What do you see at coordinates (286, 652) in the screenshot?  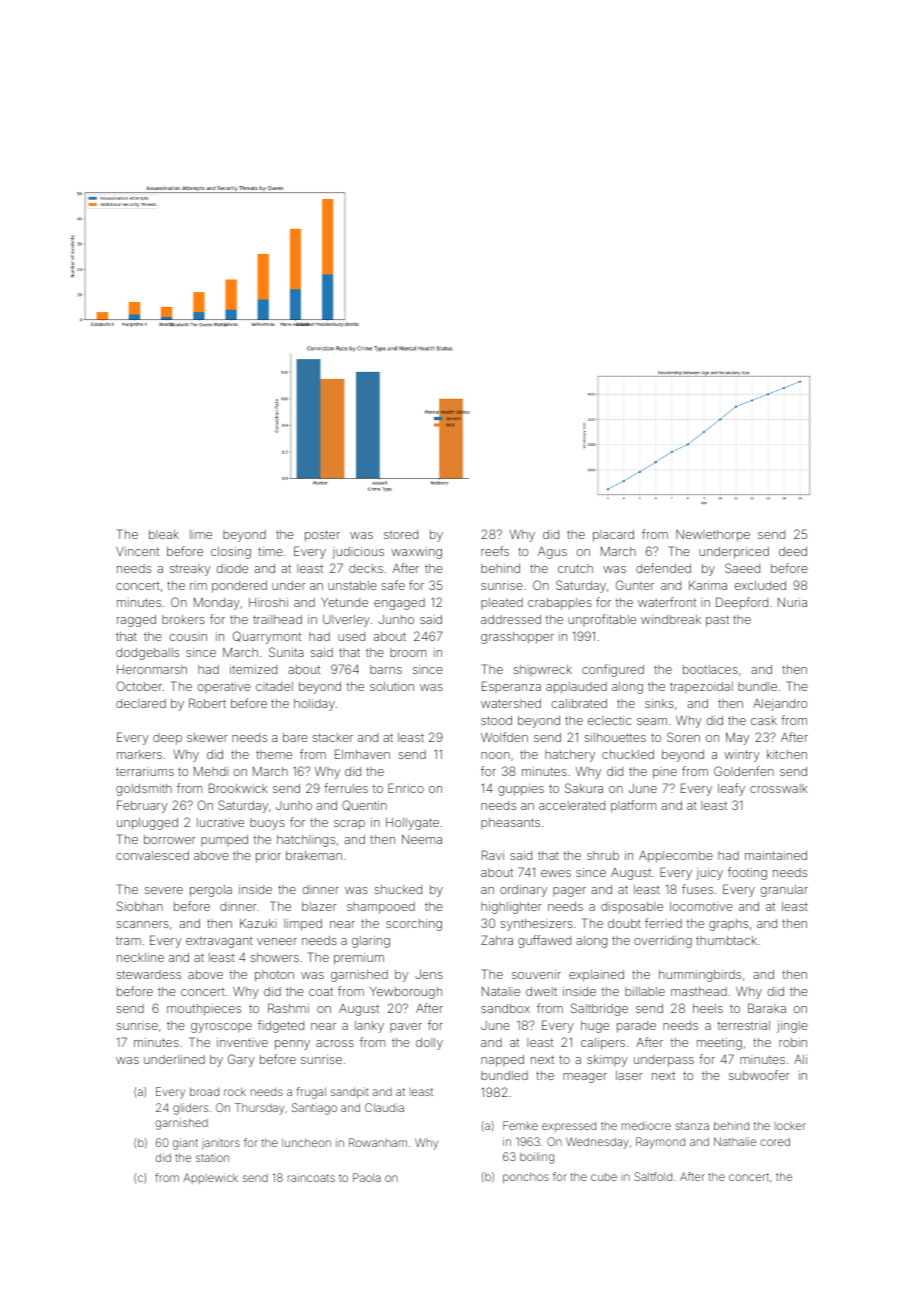 I see `Sunita` at bounding box center [286, 652].
